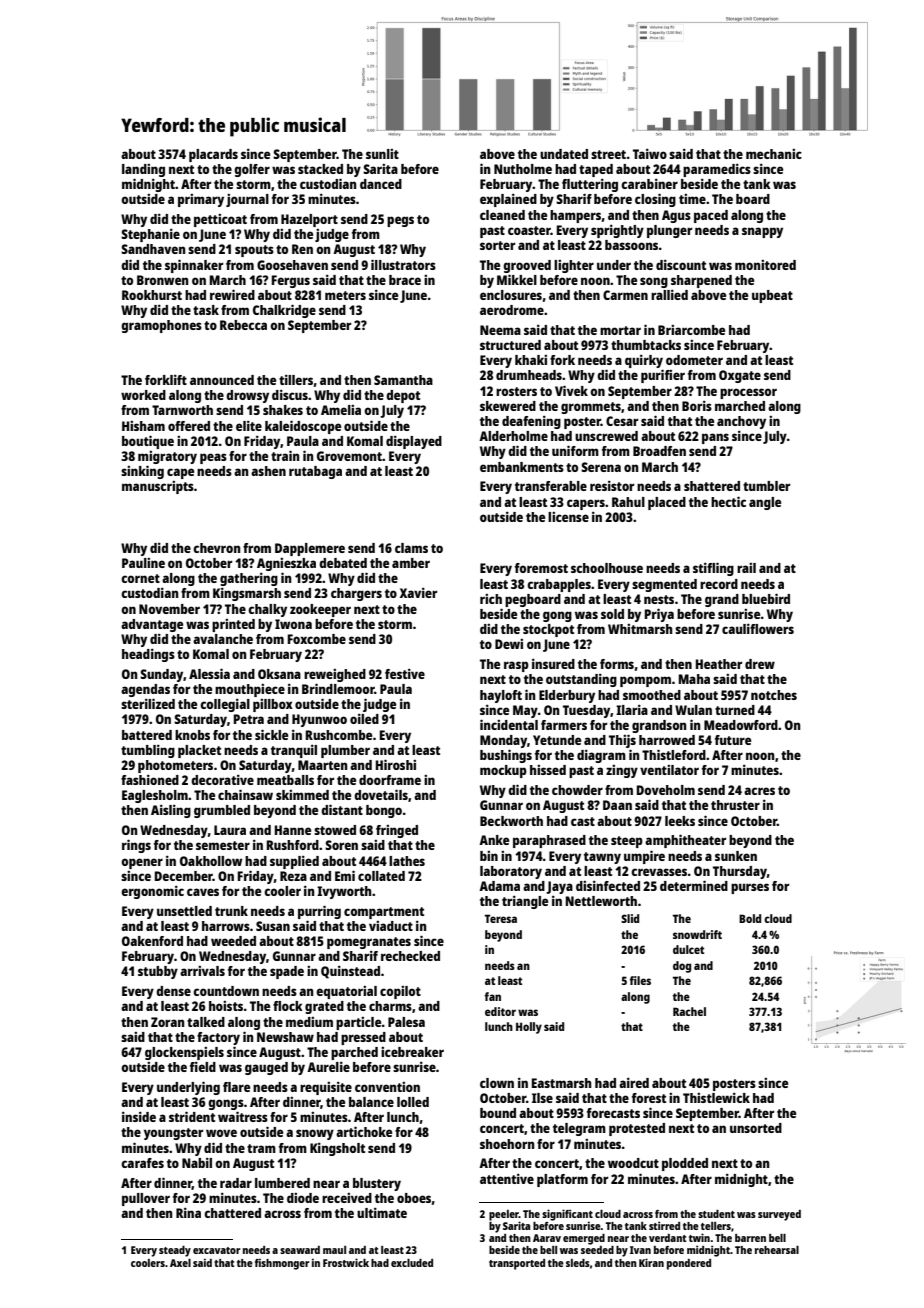  I want to click on Hyunwoo, so click(319, 720).
